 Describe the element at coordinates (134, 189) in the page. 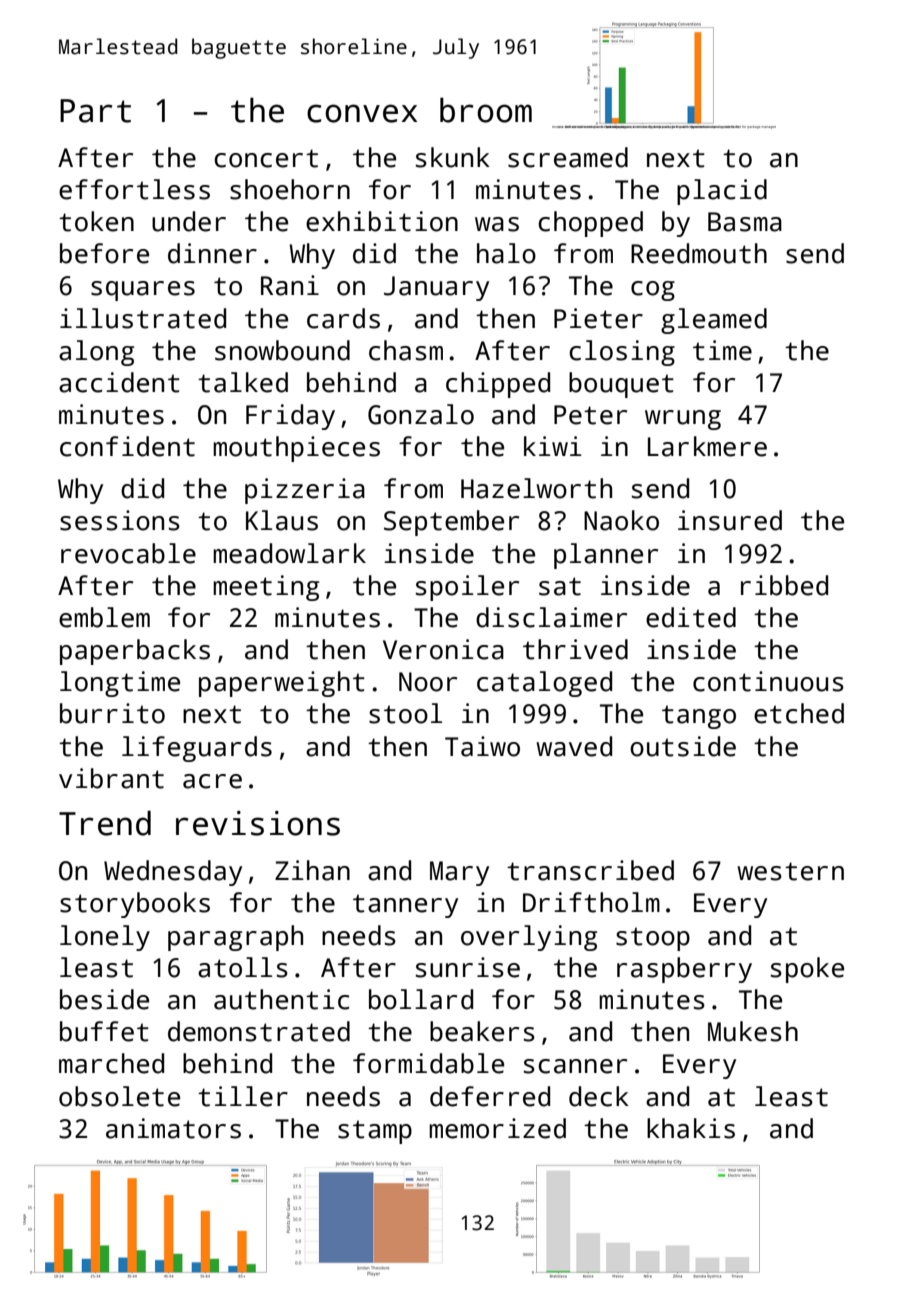

I see `effortless` at that location.
